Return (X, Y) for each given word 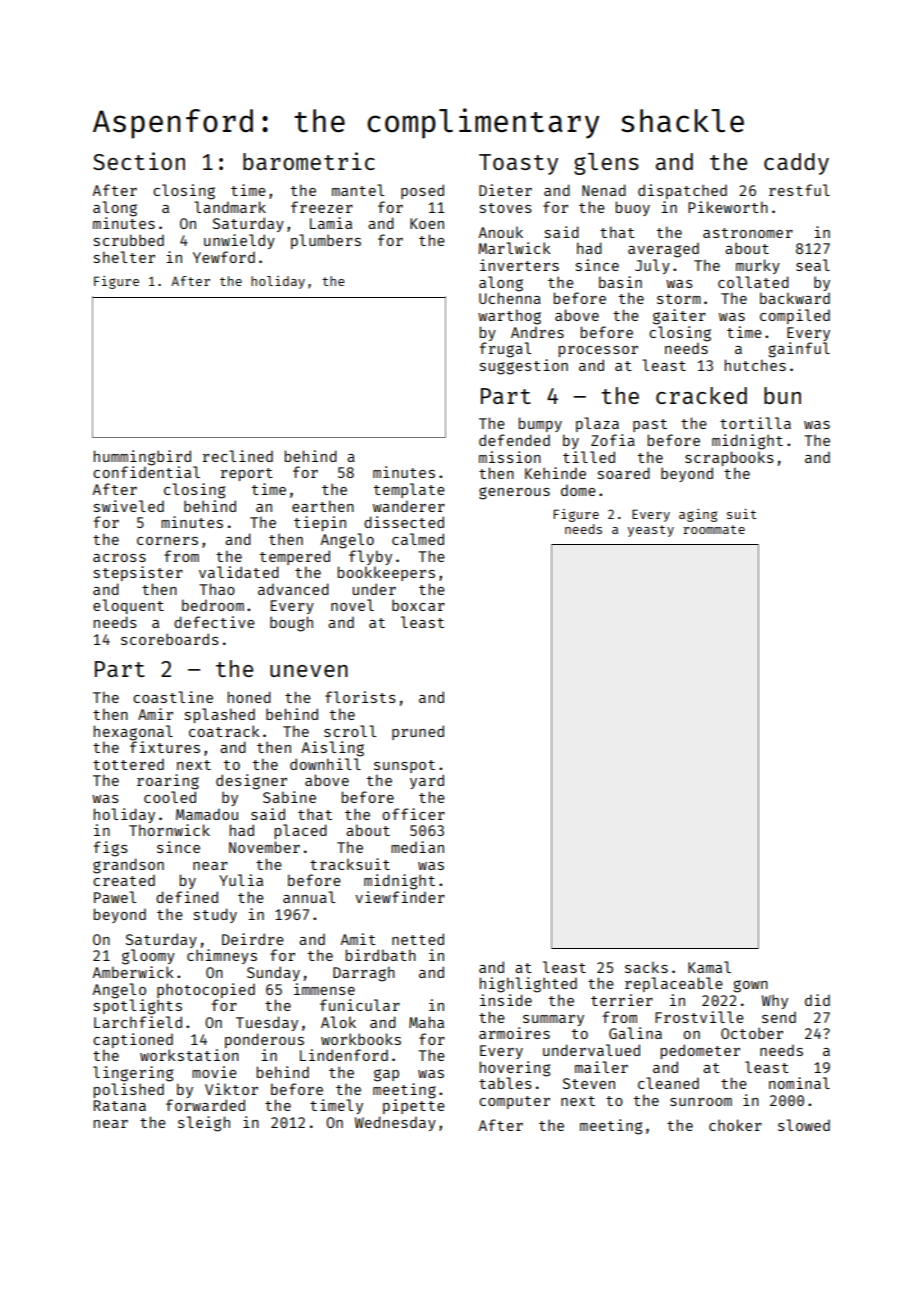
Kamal (709, 967)
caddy (796, 164)
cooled (170, 797)
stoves (506, 208)
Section (139, 161)
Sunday (273, 973)
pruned (418, 732)
